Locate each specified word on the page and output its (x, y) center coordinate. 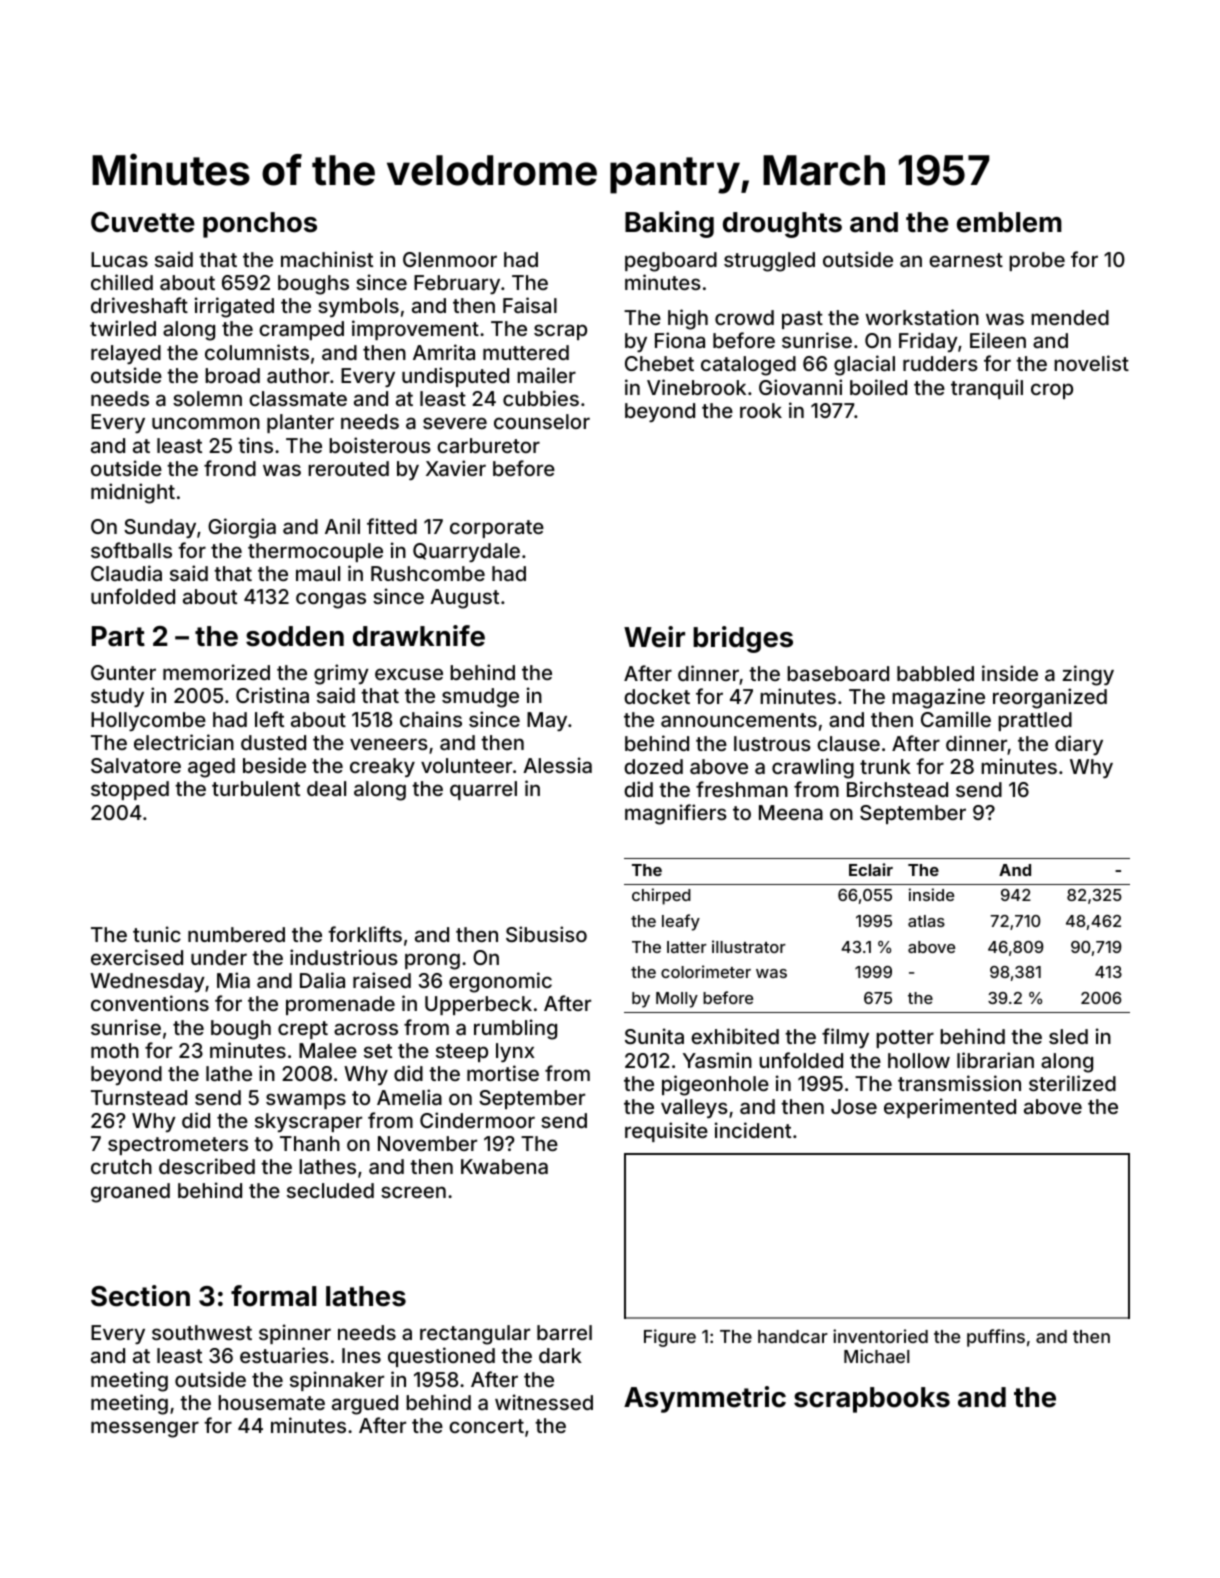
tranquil (987, 389)
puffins (996, 1338)
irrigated (234, 307)
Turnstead (139, 1097)
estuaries (284, 1355)
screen (413, 1192)
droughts (782, 225)
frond (230, 468)
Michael (876, 1356)
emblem (1009, 222)
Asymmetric (705, 1399)
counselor (542, 421)
